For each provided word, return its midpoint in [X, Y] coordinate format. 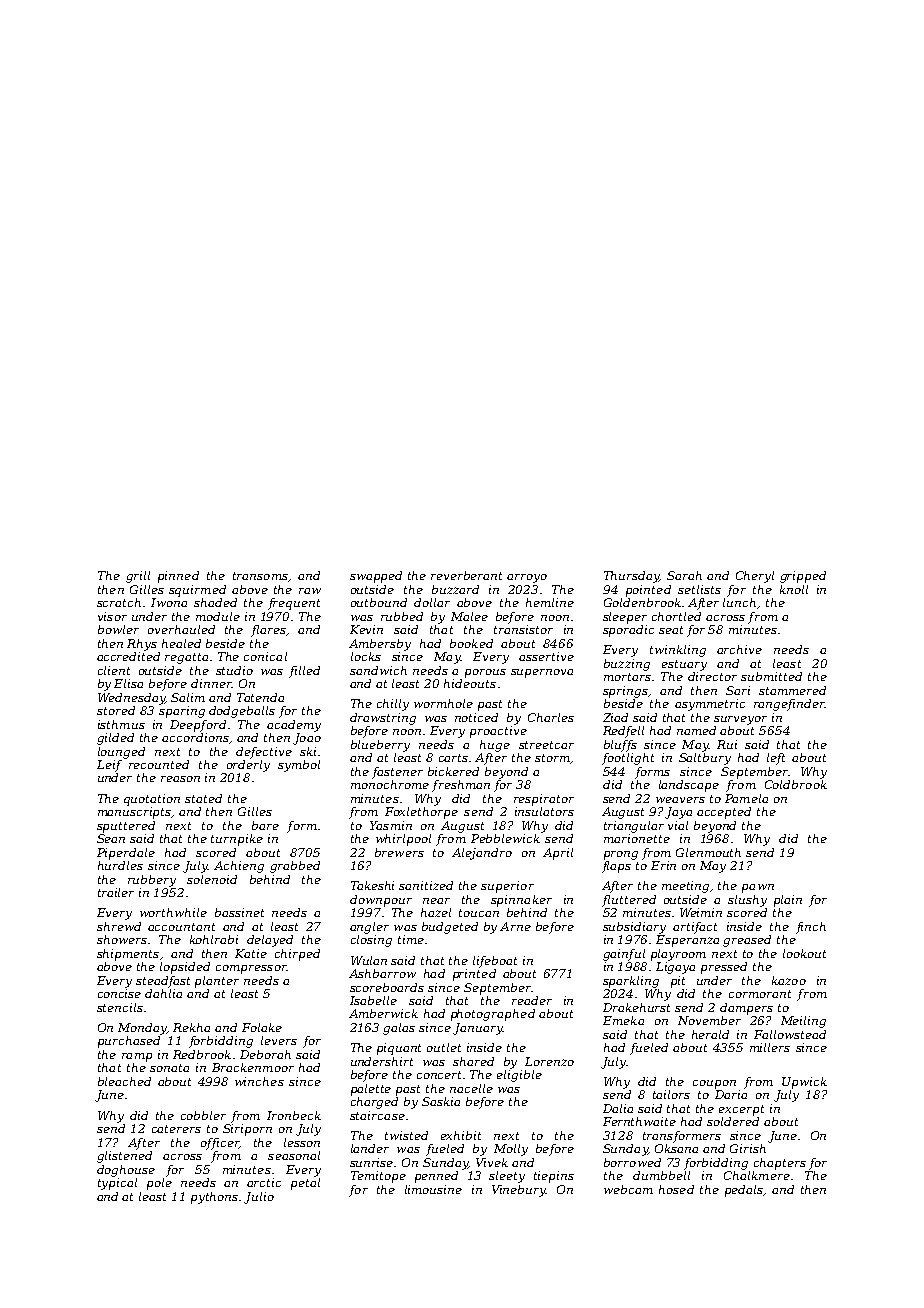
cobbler [203, 1115]
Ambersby [380, 645]
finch [811, 928]
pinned [178, 577]
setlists [699, 589]
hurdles [120, 865]
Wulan [369, 960]
